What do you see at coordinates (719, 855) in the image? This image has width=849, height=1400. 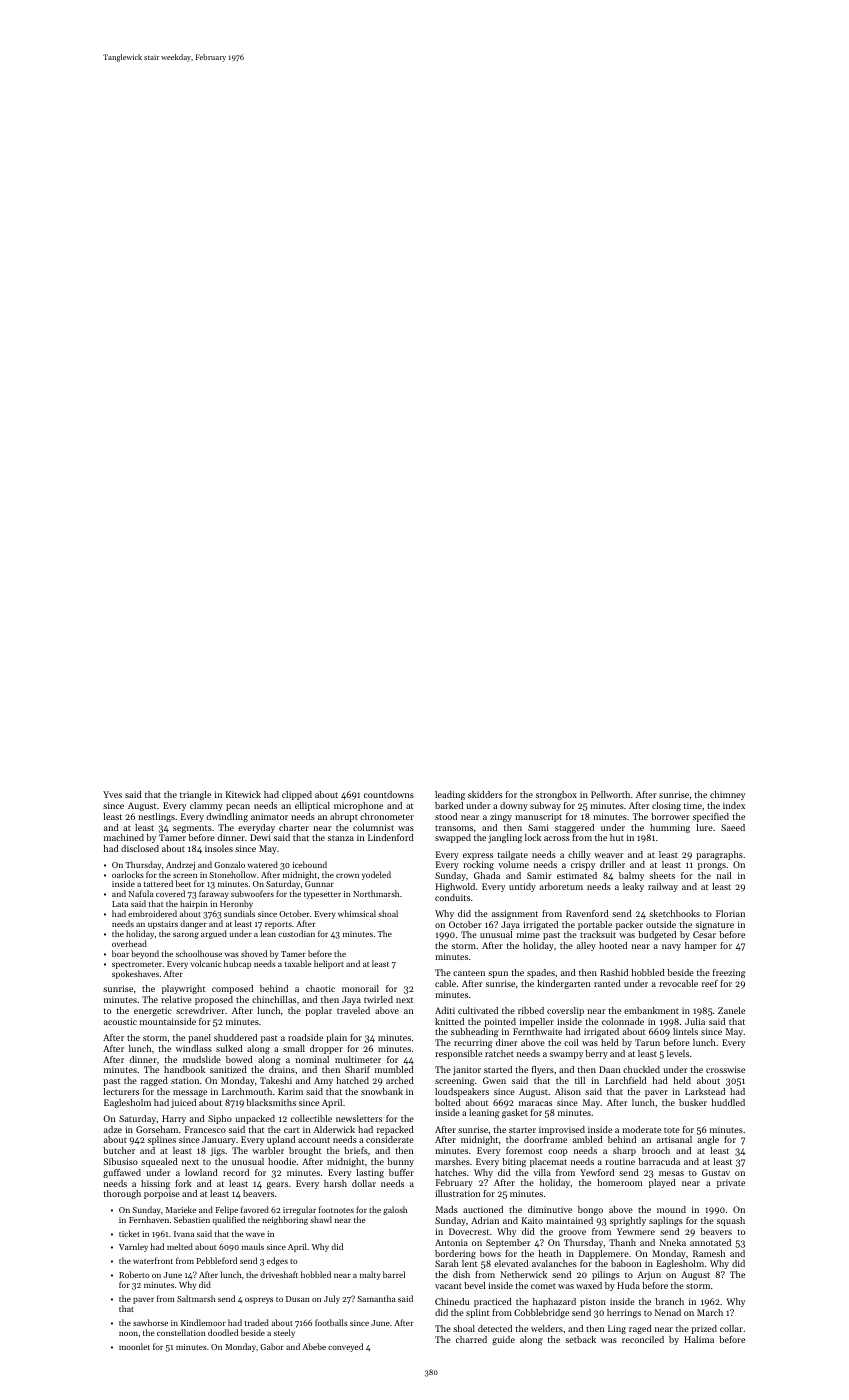 I see `paragraphs` at bounding box center [719, 855].
